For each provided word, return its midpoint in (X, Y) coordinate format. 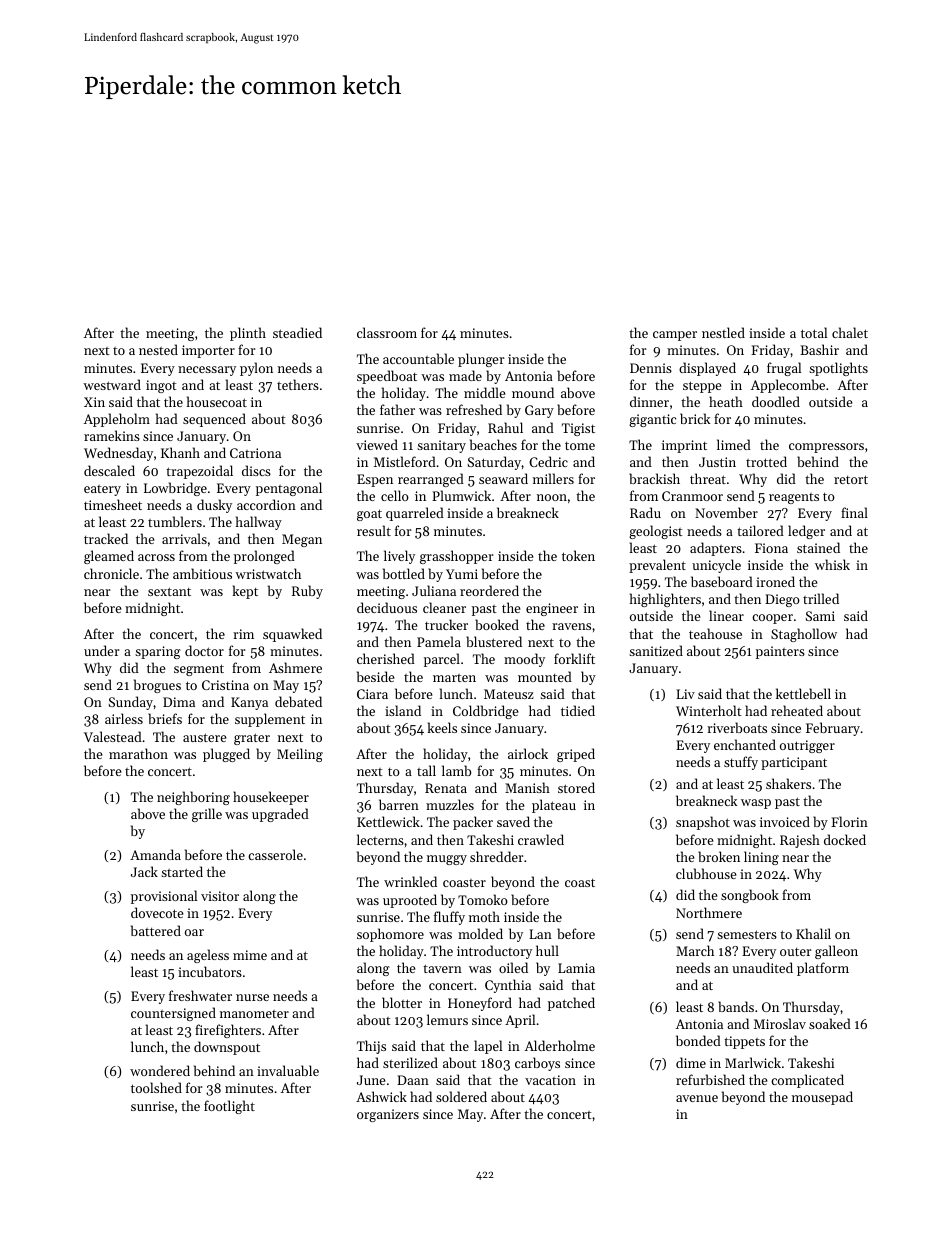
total (814, 332)
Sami (820, 616)
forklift (574, 658)
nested (158, 349)
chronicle (111, 573)
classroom (387, 332)
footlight (229, 1107)
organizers (388, 1115)
